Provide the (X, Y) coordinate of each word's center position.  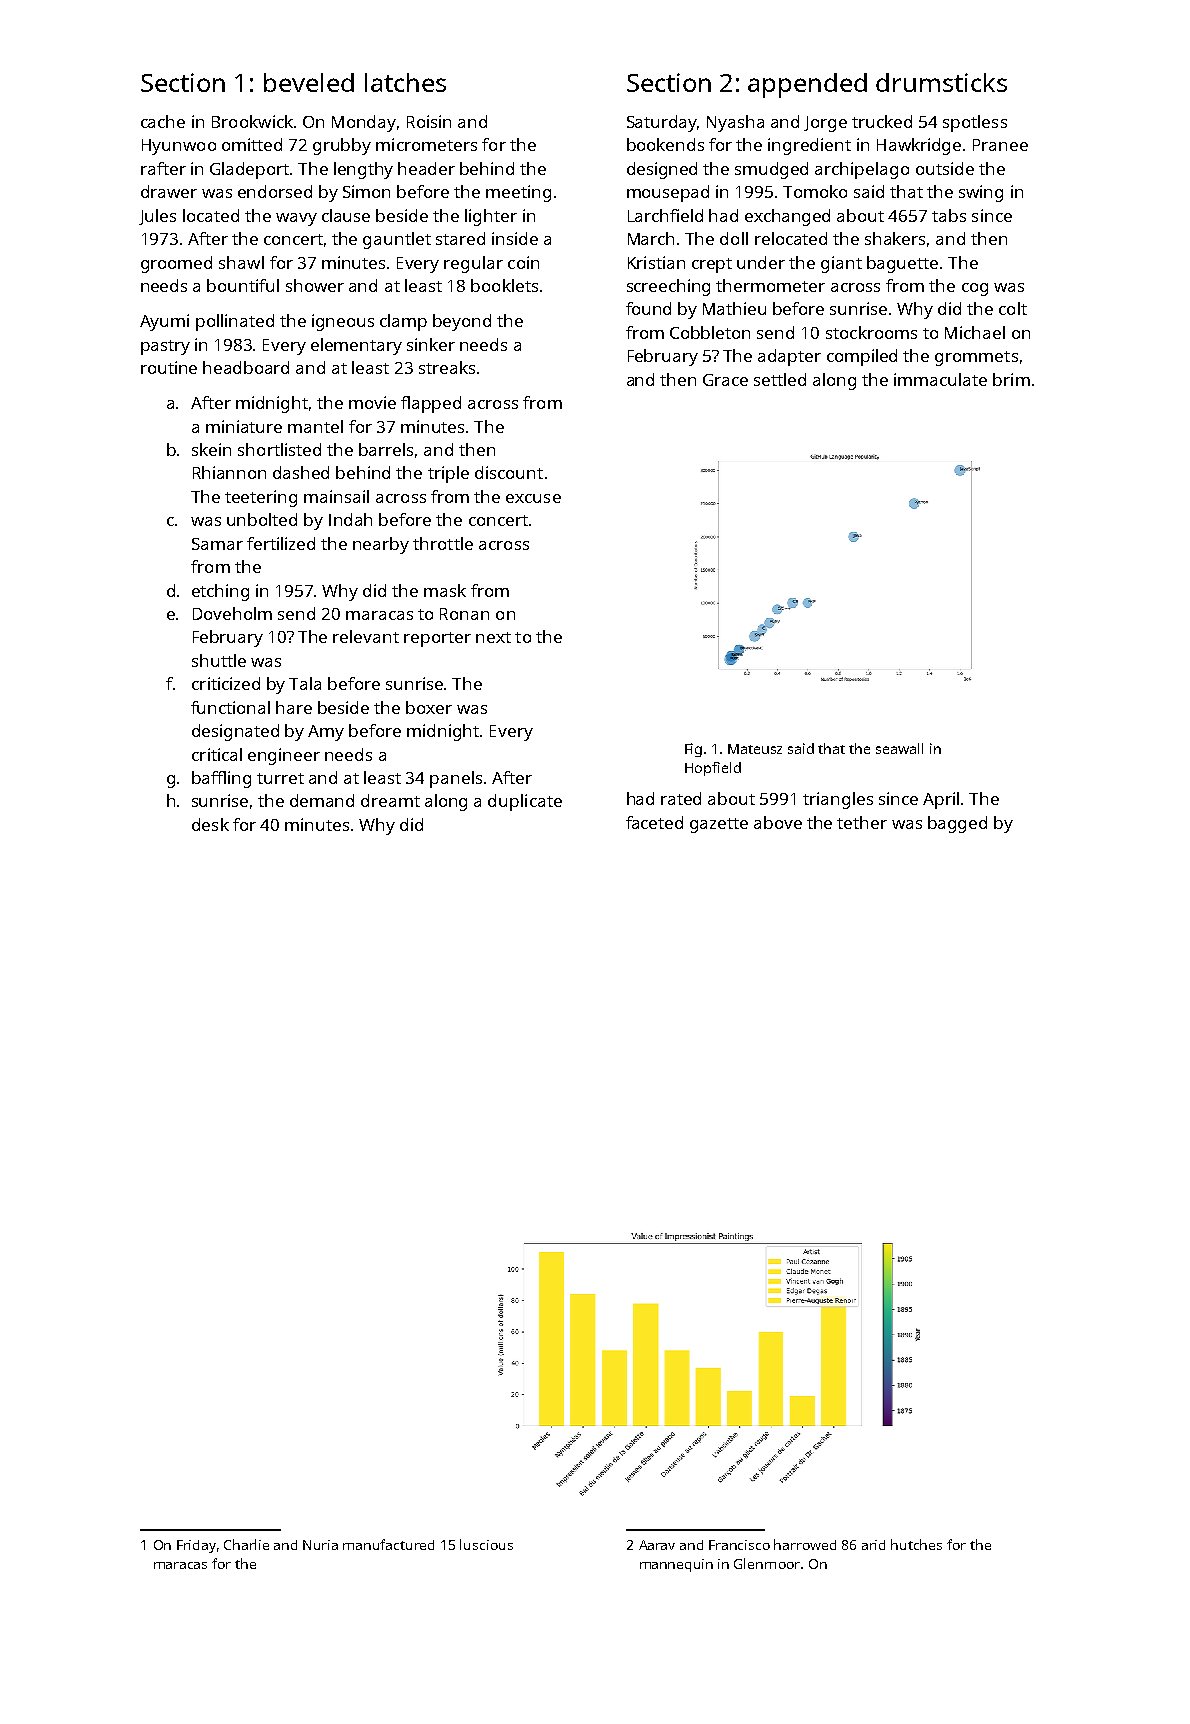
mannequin (676, 1565)
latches (405, 82)
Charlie (246, 1544)
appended (807, 85)
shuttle (219, 660)
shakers (895, 238)
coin (523, 262)
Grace (725, 380)
